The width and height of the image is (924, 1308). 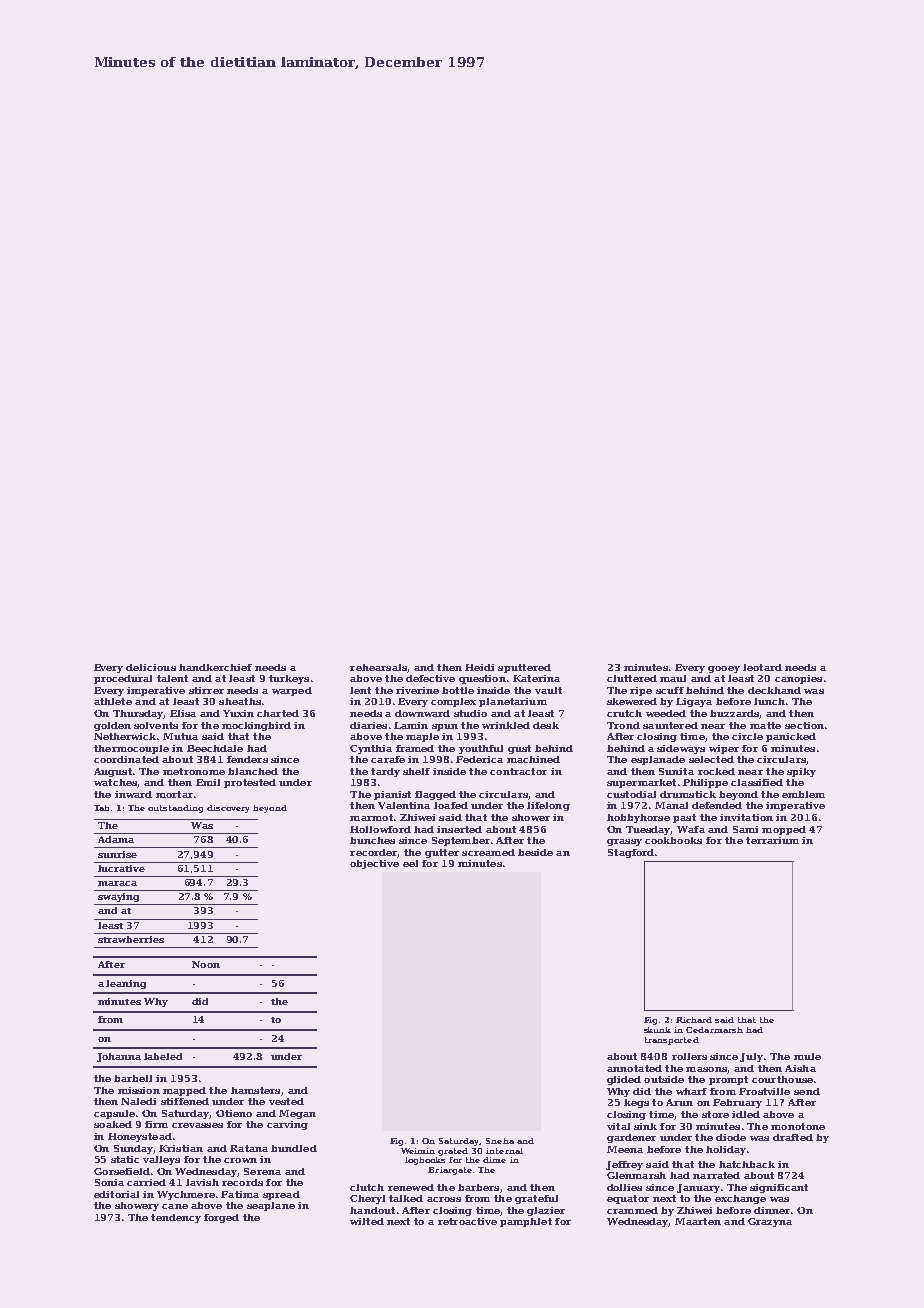 What do you see at coordinates (670, 725) in the image?
I see `sauntered` at bounding box center [670, 725].
